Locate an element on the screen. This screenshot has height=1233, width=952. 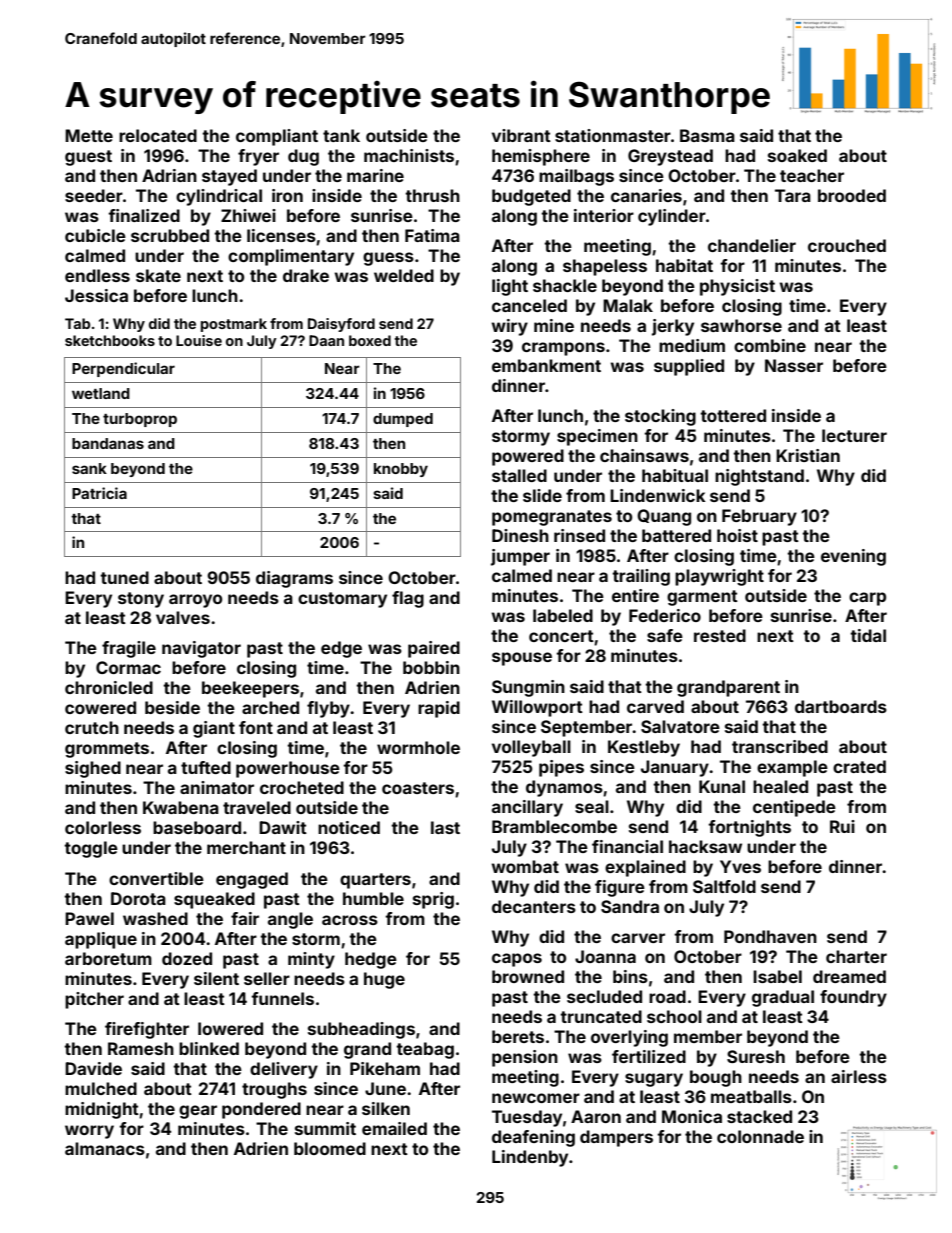
wombat is located at coordinates (525, 866).
